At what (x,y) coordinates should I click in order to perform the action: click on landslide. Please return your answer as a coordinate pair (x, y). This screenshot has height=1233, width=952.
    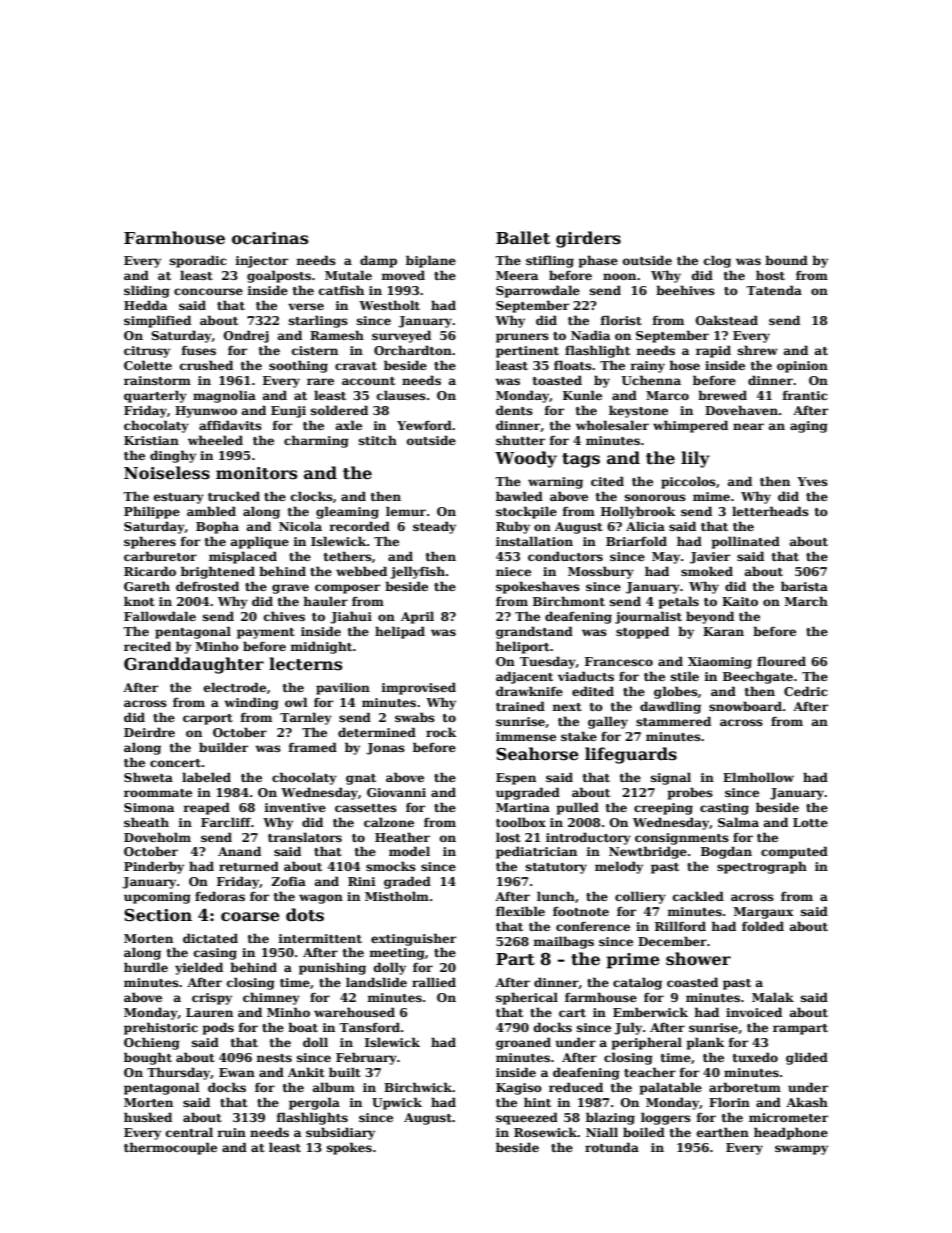
    Looking at the image, I should click on (376, 982).
